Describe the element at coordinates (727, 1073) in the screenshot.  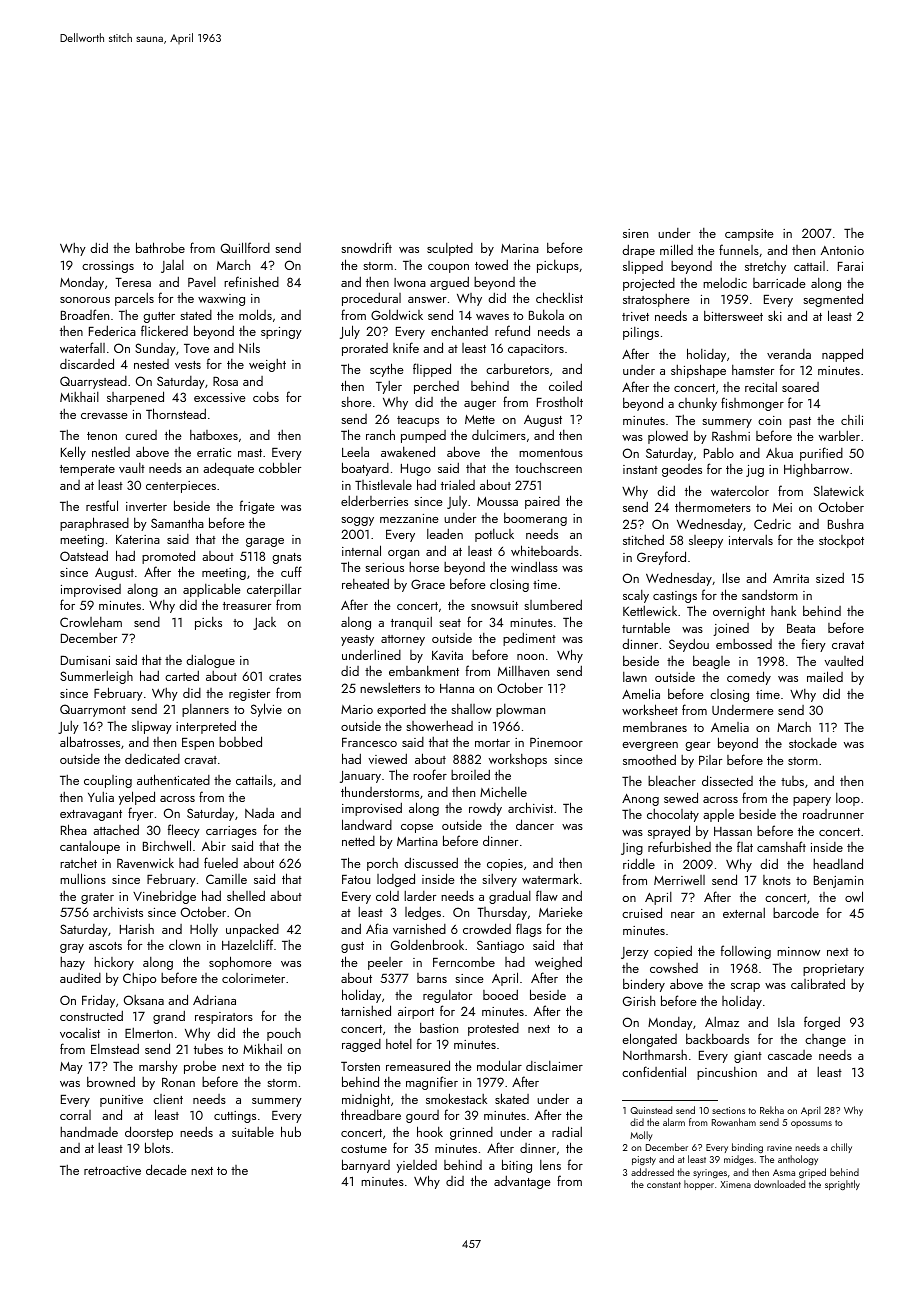
I see `pincushion` at that location.
